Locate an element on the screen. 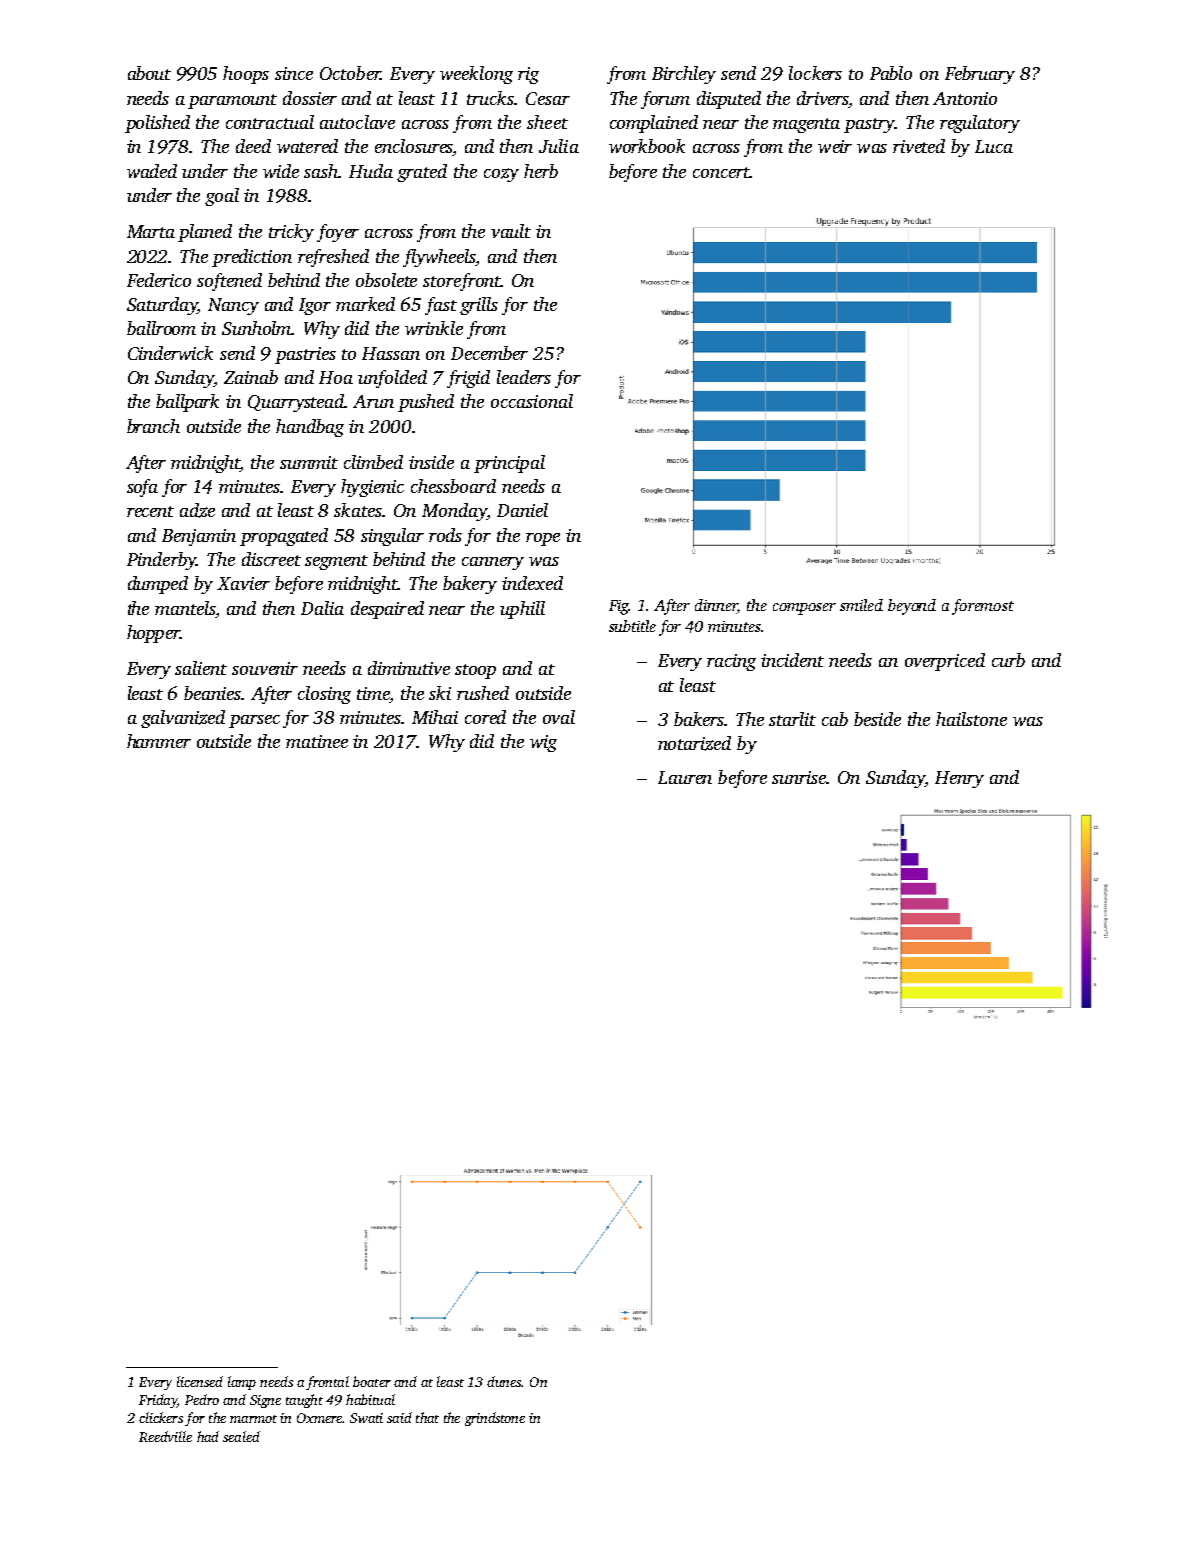  grindstone is located at coordinates (495, 1419).
